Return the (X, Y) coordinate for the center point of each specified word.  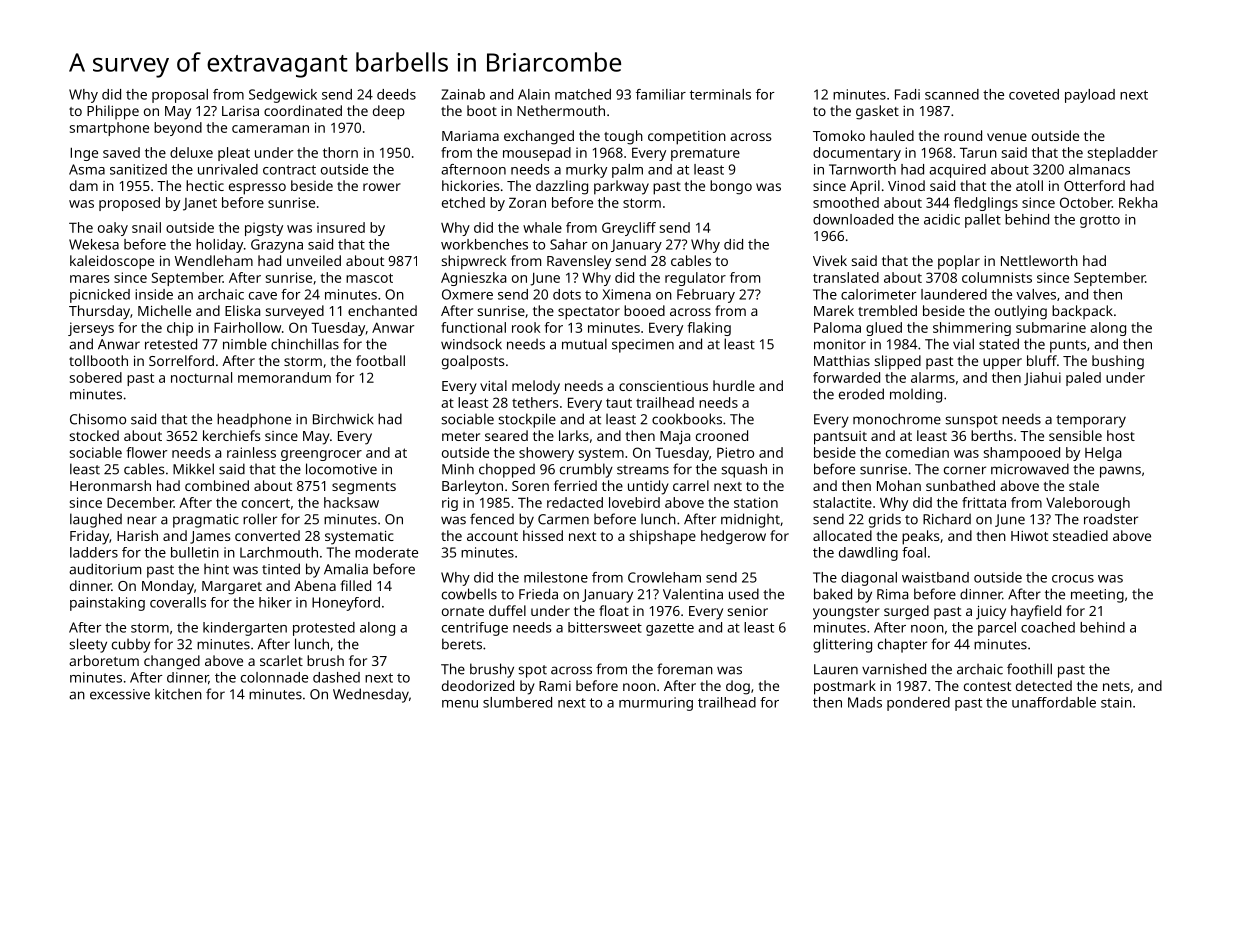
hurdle (734, 385)
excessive (120, 694)
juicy (991, 613)
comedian (917, 452)
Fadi (907, 94)
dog (738, 687)
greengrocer (321, 455)
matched (583, 94)
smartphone (109, 129)
